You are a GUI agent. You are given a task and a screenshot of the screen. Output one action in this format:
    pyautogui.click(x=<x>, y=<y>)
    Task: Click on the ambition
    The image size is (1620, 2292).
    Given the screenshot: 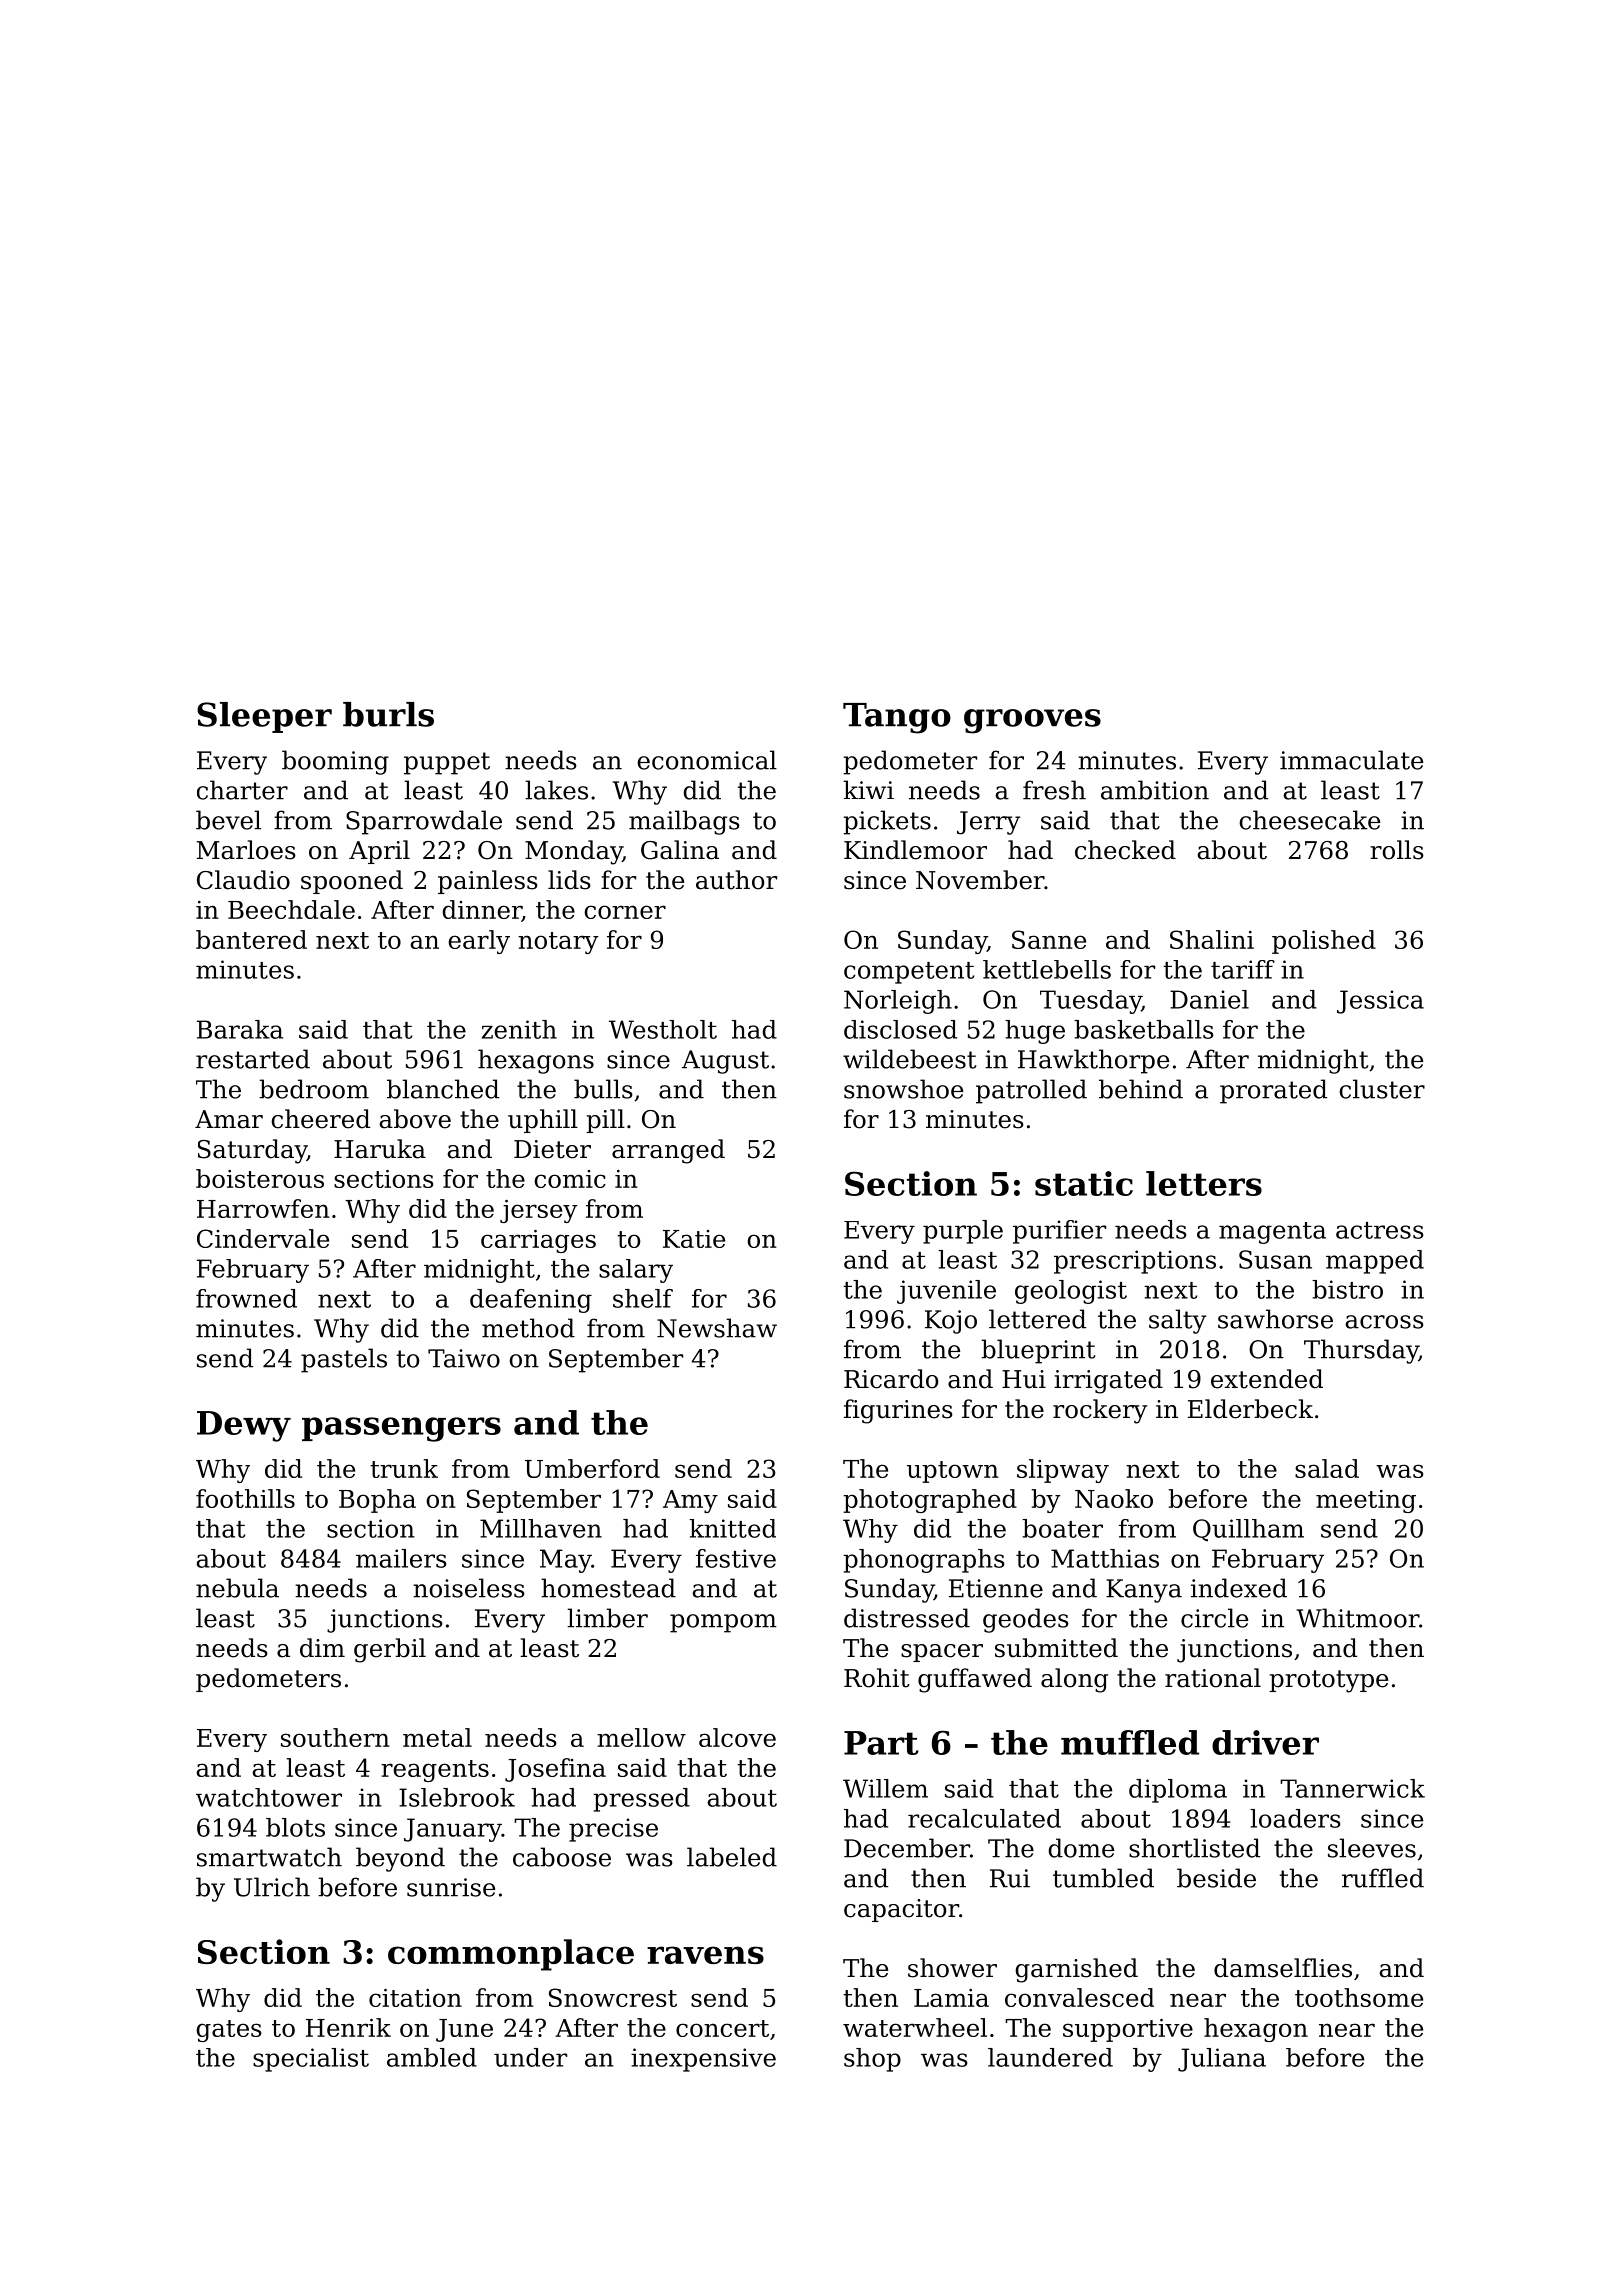 What is the action you would take?
    pyautogui.click(x=1155, y=790)
